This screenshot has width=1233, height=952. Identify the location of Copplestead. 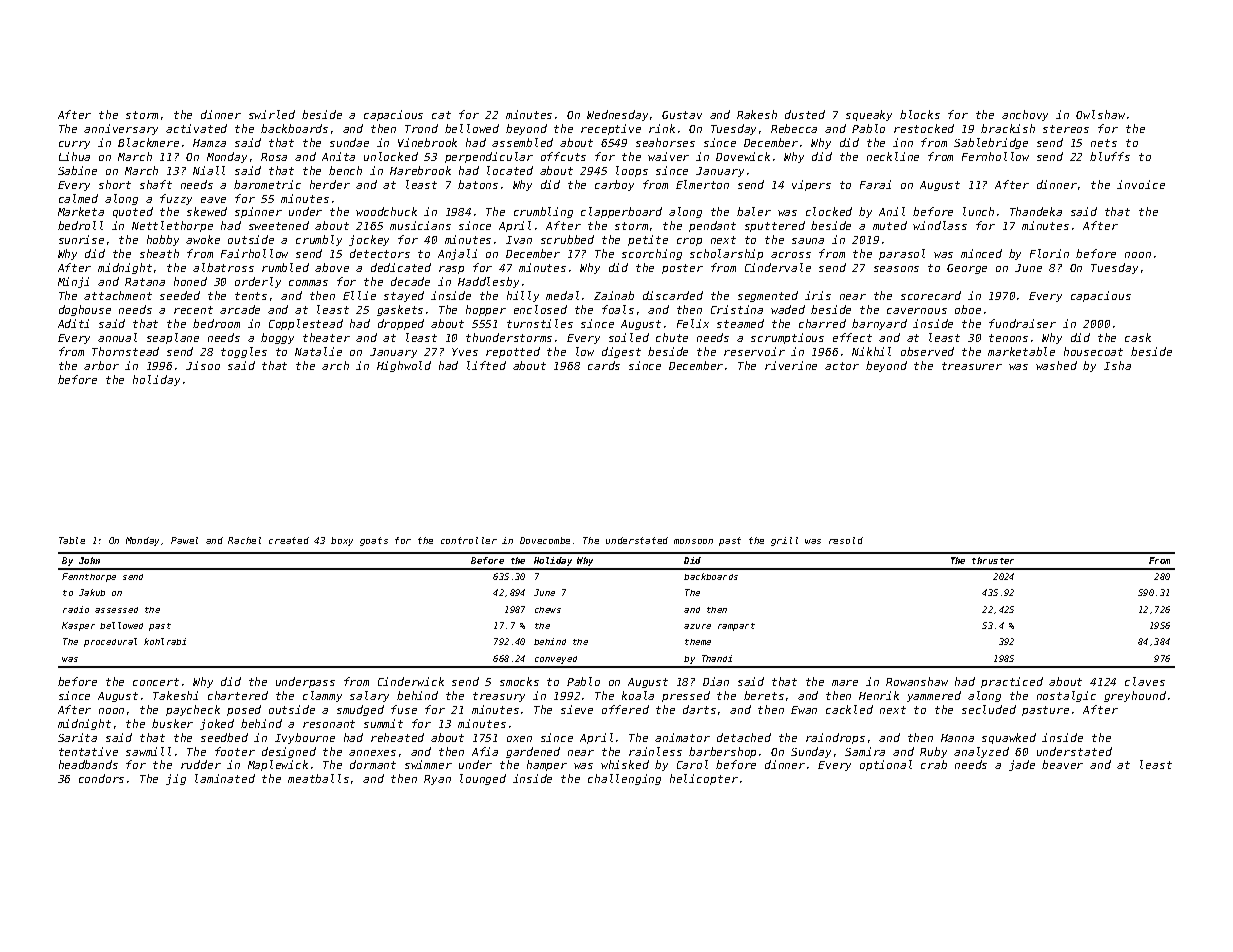
(306, 324).
